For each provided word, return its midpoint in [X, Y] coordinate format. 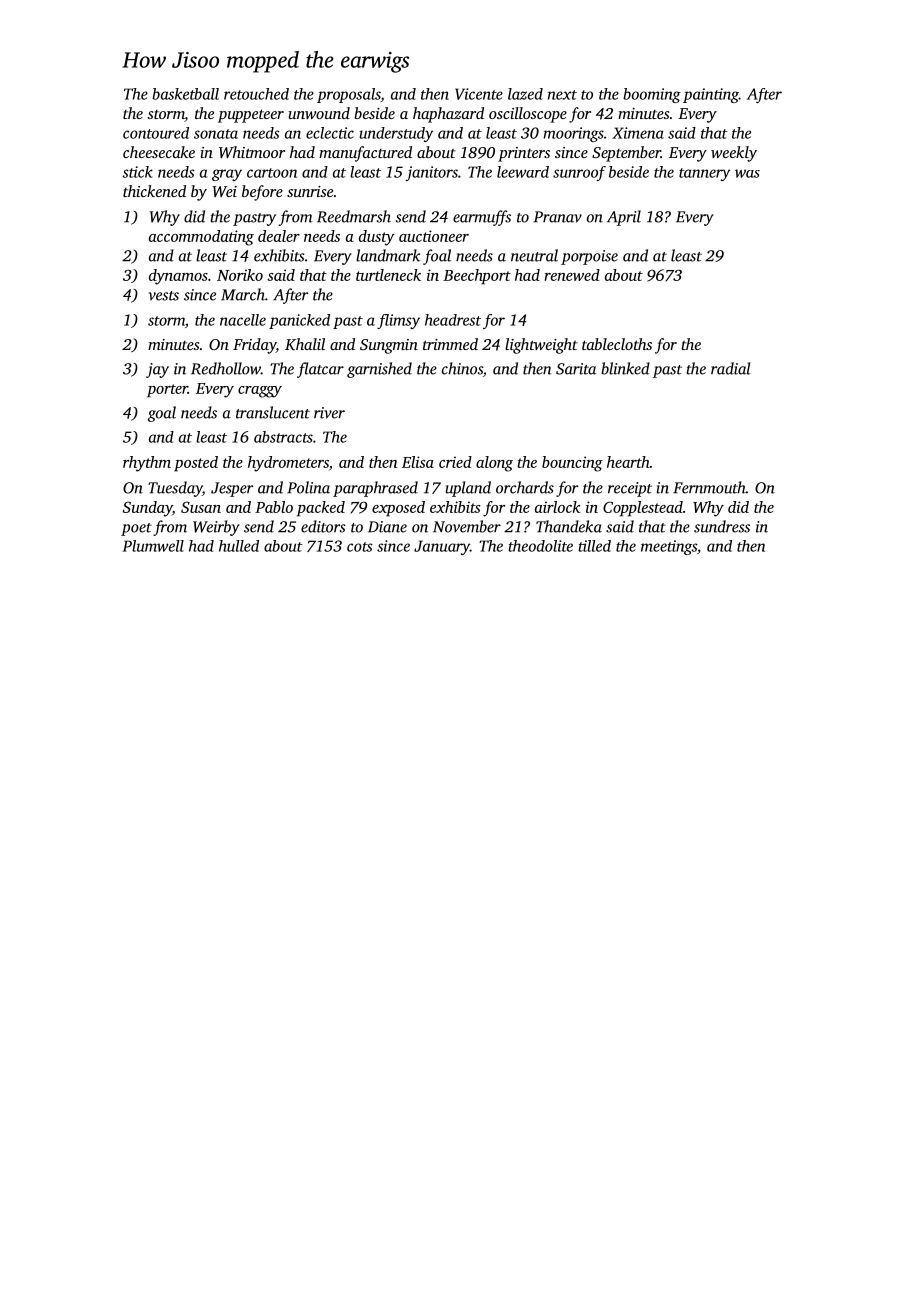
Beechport [477, 277]
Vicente [479, 94]
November [467, 526]
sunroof [579, 173]
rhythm [147, 464]
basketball [185, 94]
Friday [254, 346]
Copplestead [643, 509]
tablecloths [617, 344]
